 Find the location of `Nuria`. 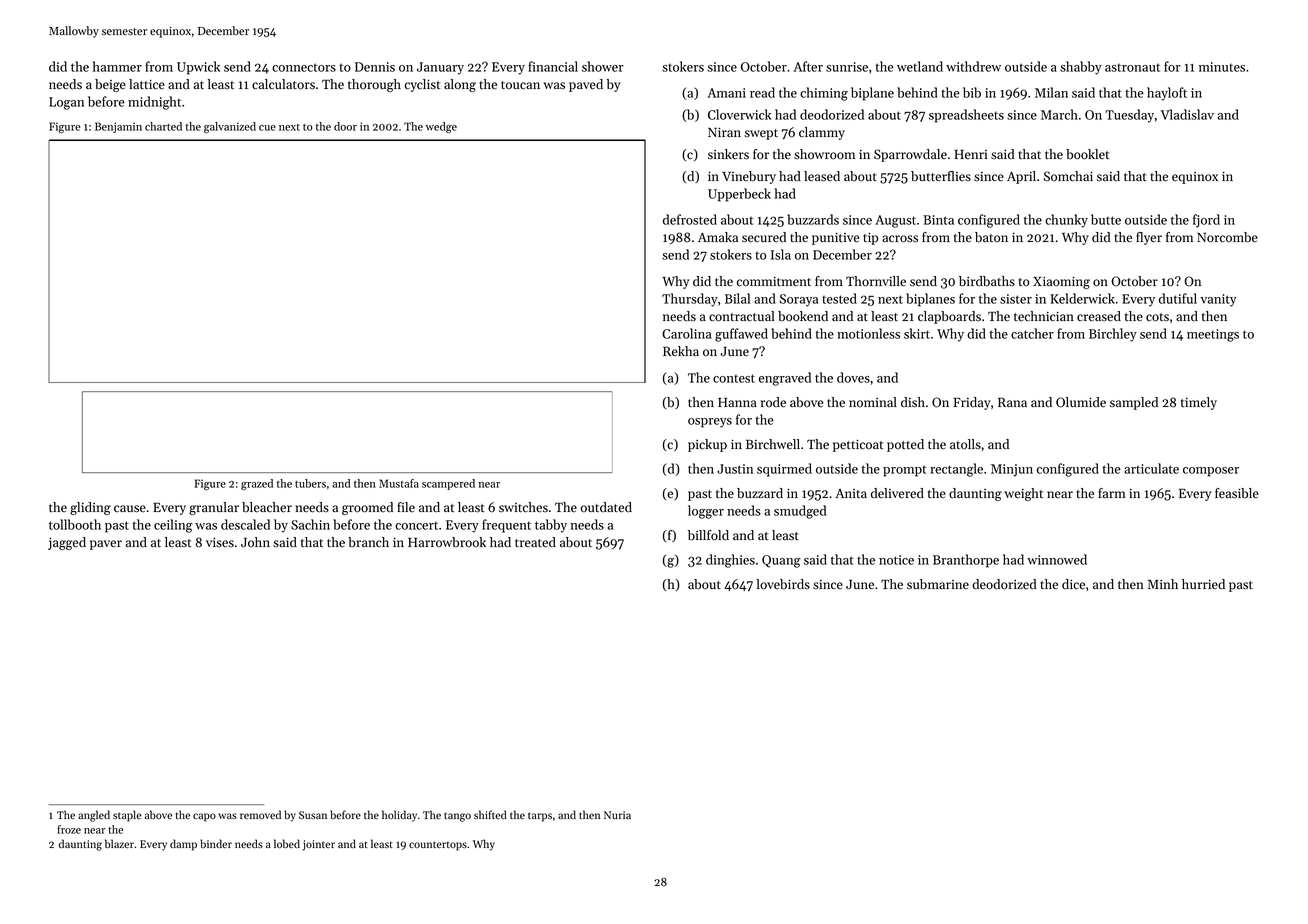

Nuria is located at coordinates (617, 815).
